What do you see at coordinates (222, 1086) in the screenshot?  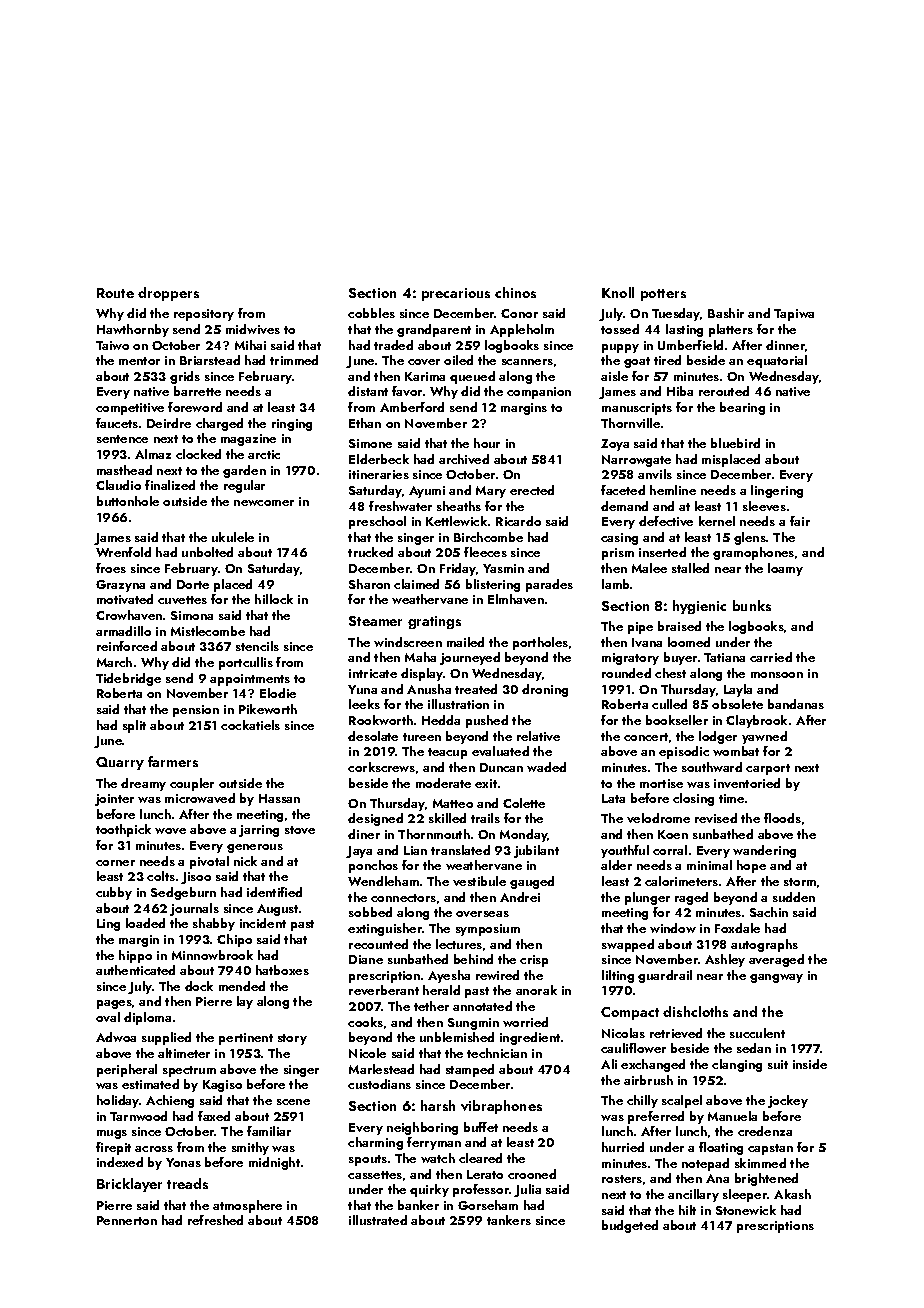 I see `Kagiso` at bounding box center [222, 1086].
